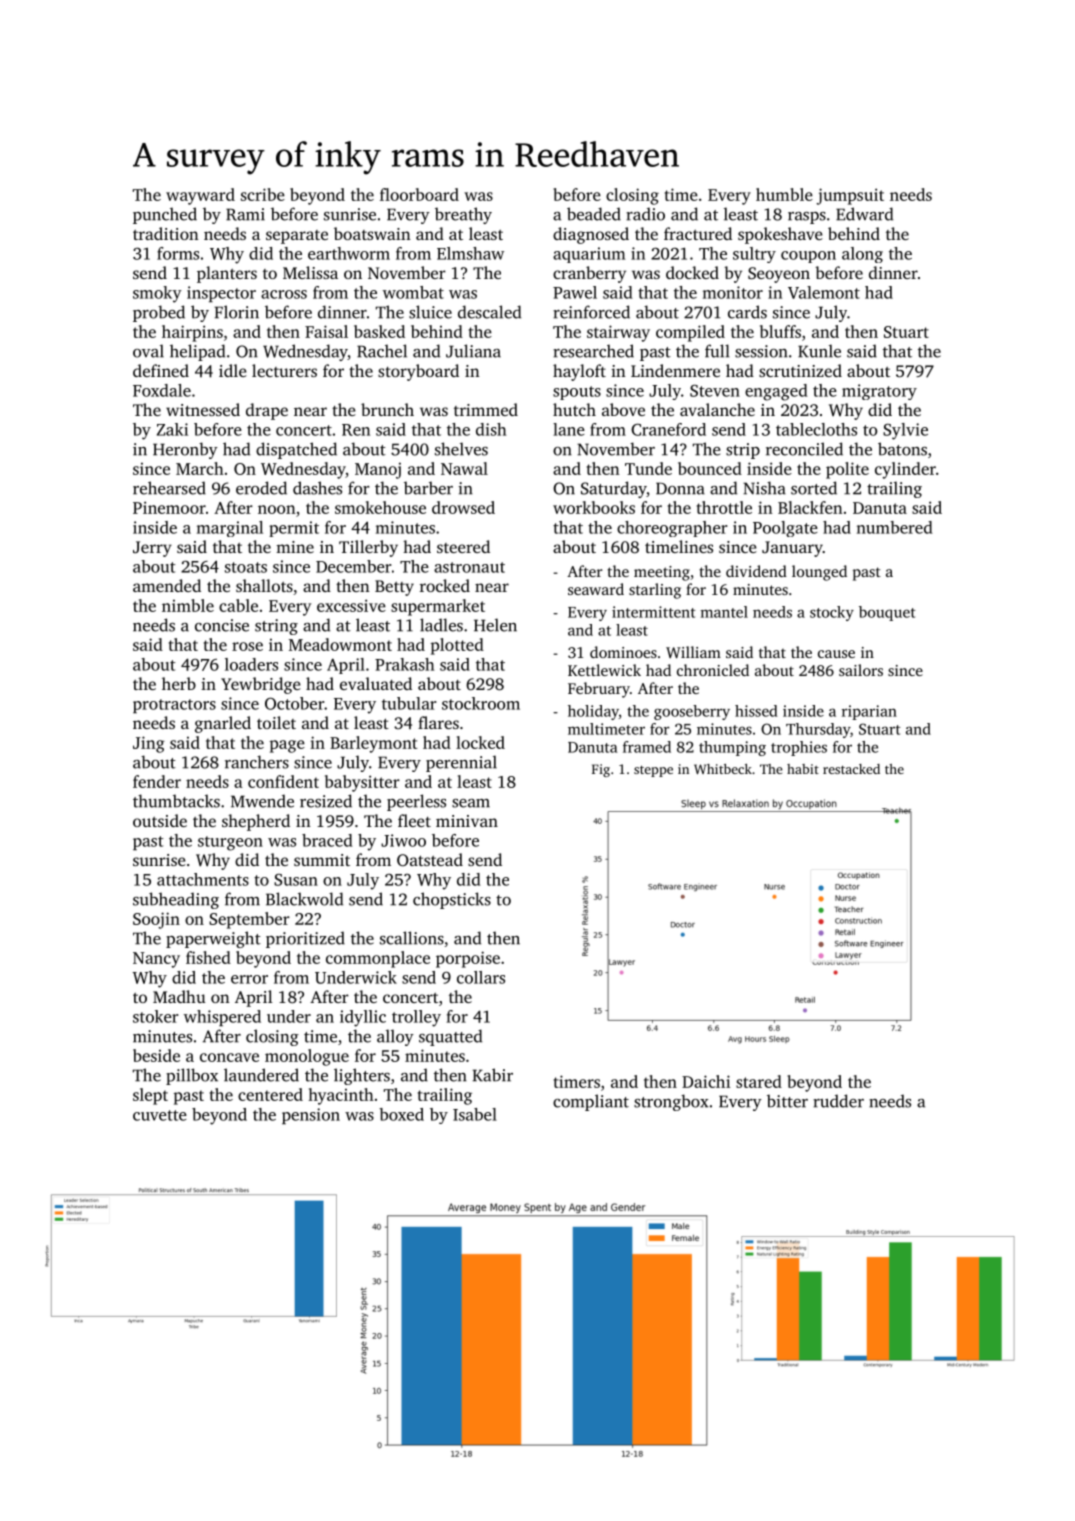 This screenshot has height=1521, width=1075. What do you see at coordinates (491, 429) in the screenshot?
I see `dish` at bounding box center [491, 429].
